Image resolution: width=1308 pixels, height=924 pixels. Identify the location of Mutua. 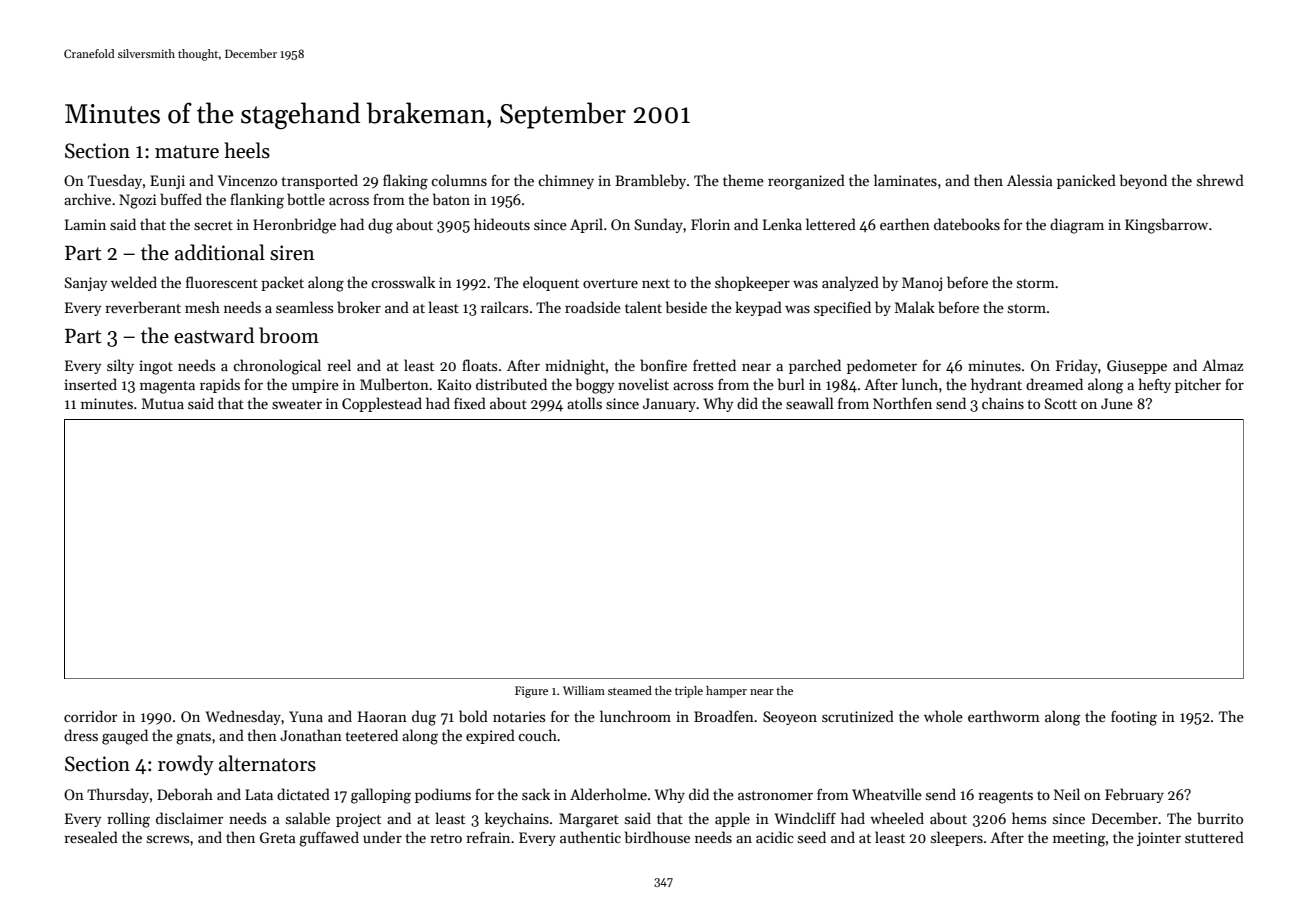
(163, 403).
